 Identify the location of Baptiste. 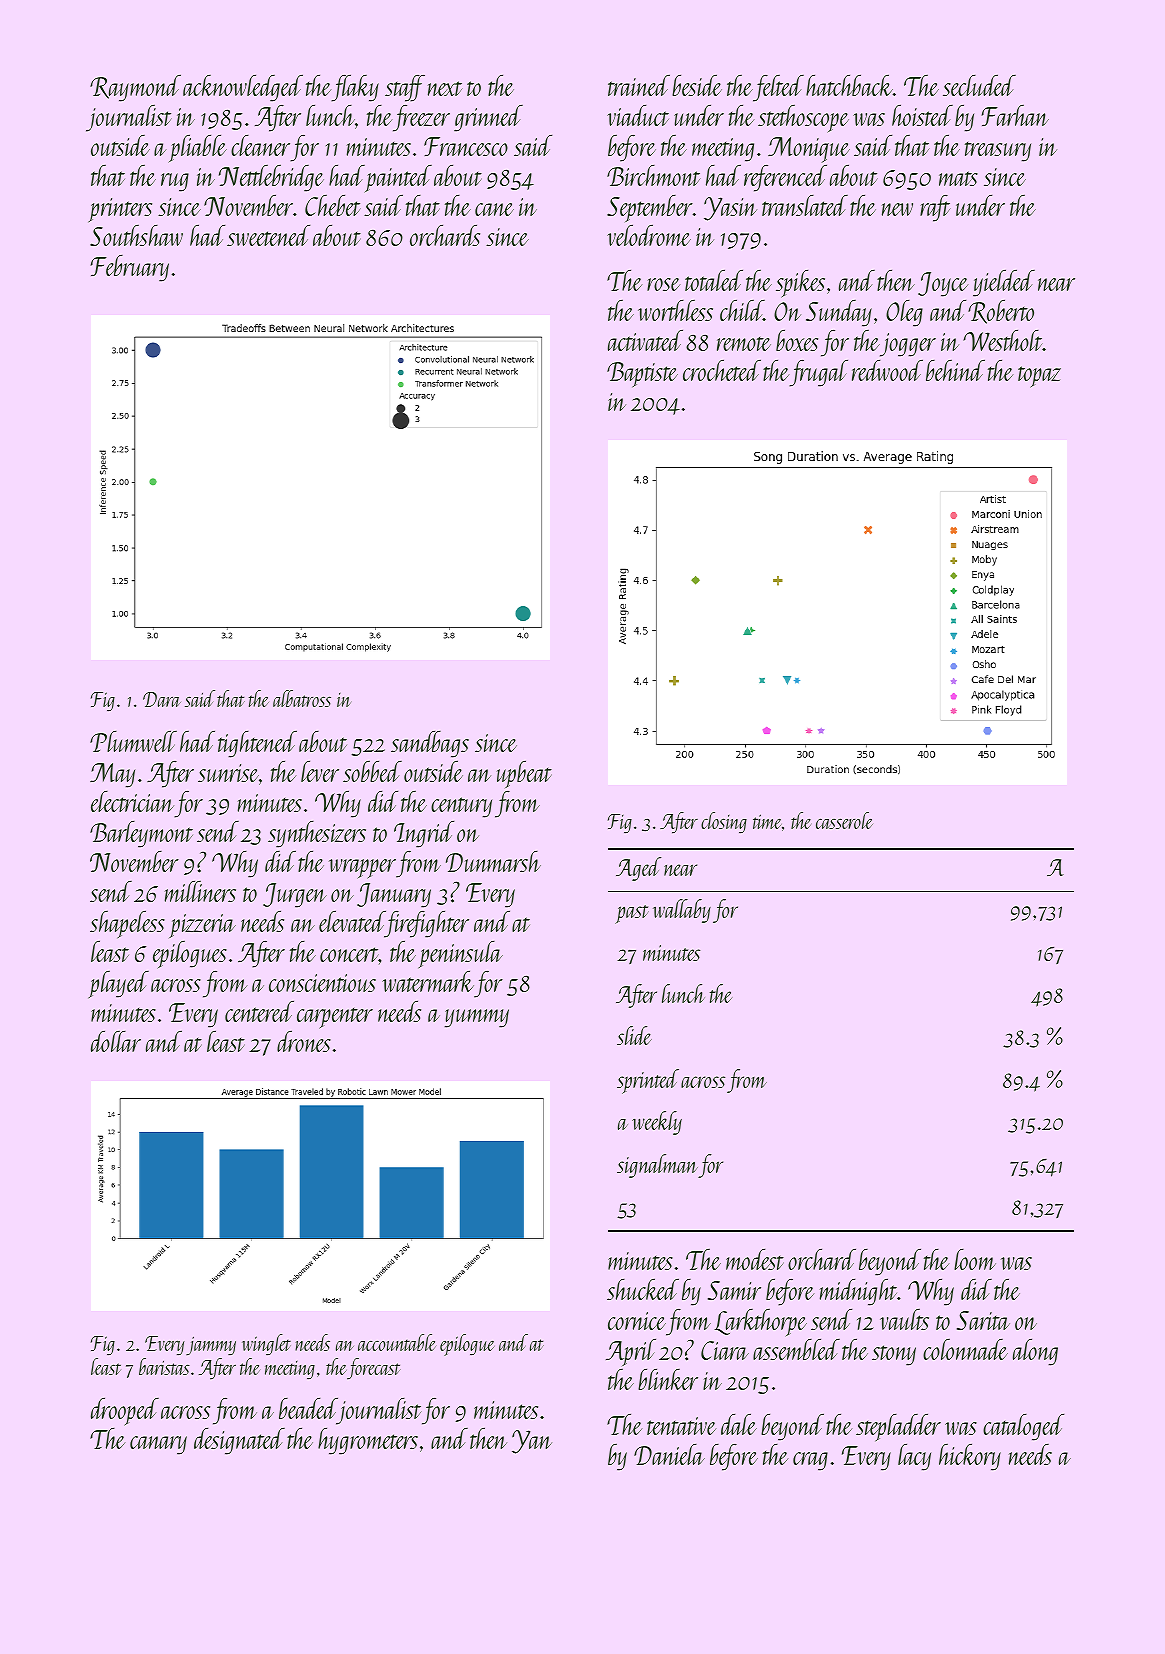
(642, 374).
